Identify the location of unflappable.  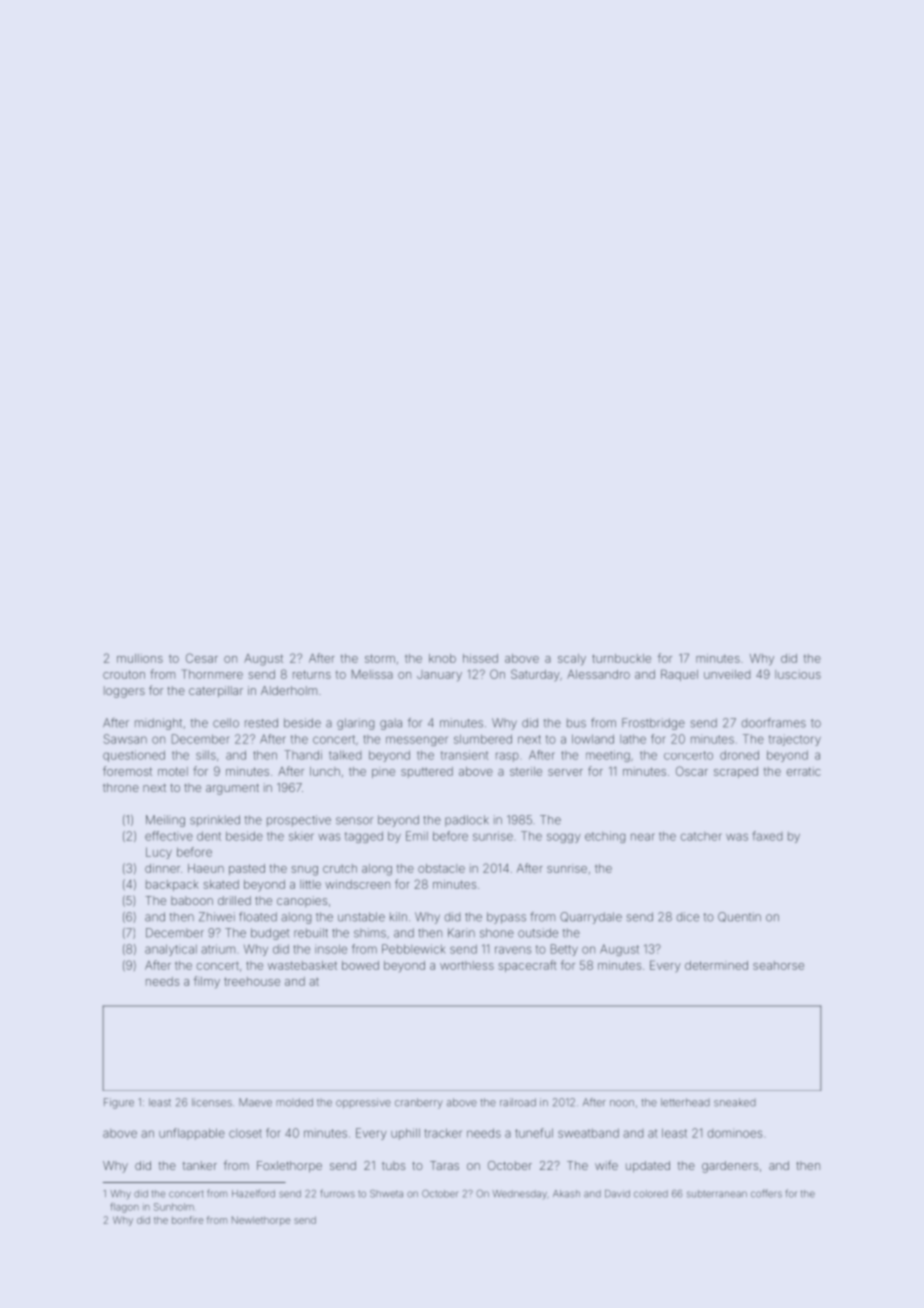
(192, 1134).
